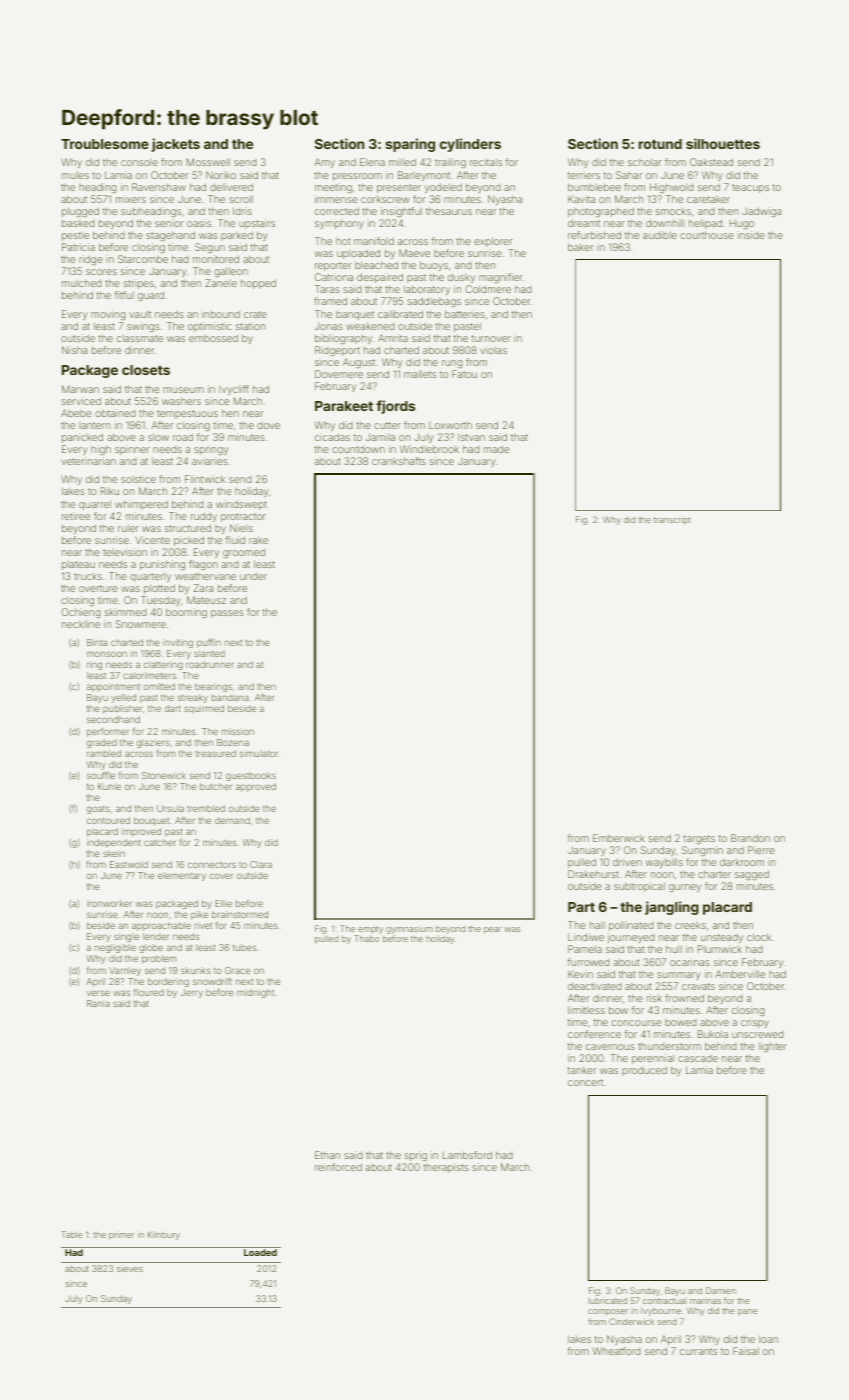 The image size is (849, 1400). I want to click on hopped, so click(258, 284).
